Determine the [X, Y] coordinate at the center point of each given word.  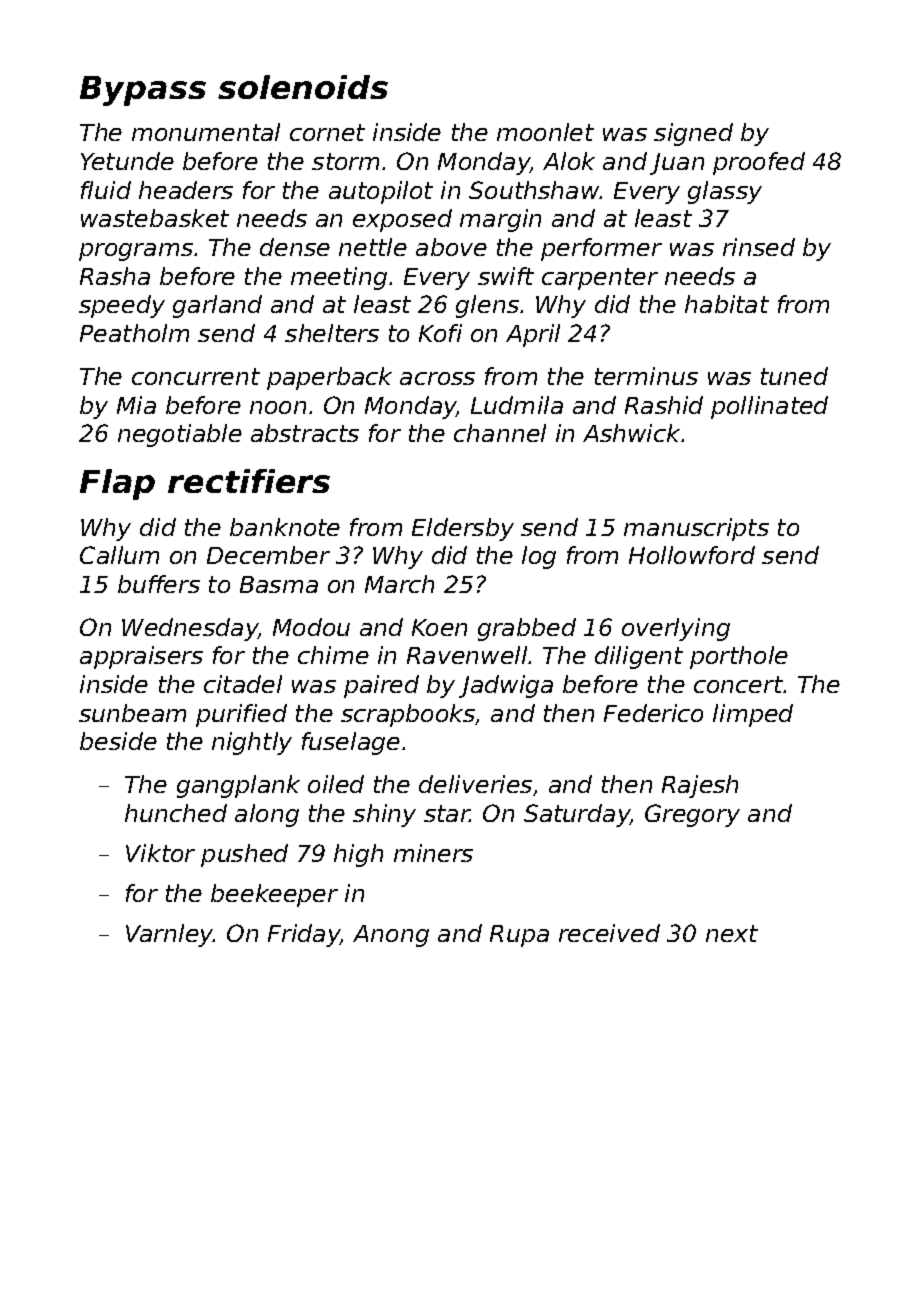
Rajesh [700, 786]
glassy [725, 192]
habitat [727, 304]
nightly [252, 743]
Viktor [160, 853]
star [447, 813]
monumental [206, 132]
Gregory [692, 815]
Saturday [577, 815]
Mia [136, 405]
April [533, 335]
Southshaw [534, 190]
